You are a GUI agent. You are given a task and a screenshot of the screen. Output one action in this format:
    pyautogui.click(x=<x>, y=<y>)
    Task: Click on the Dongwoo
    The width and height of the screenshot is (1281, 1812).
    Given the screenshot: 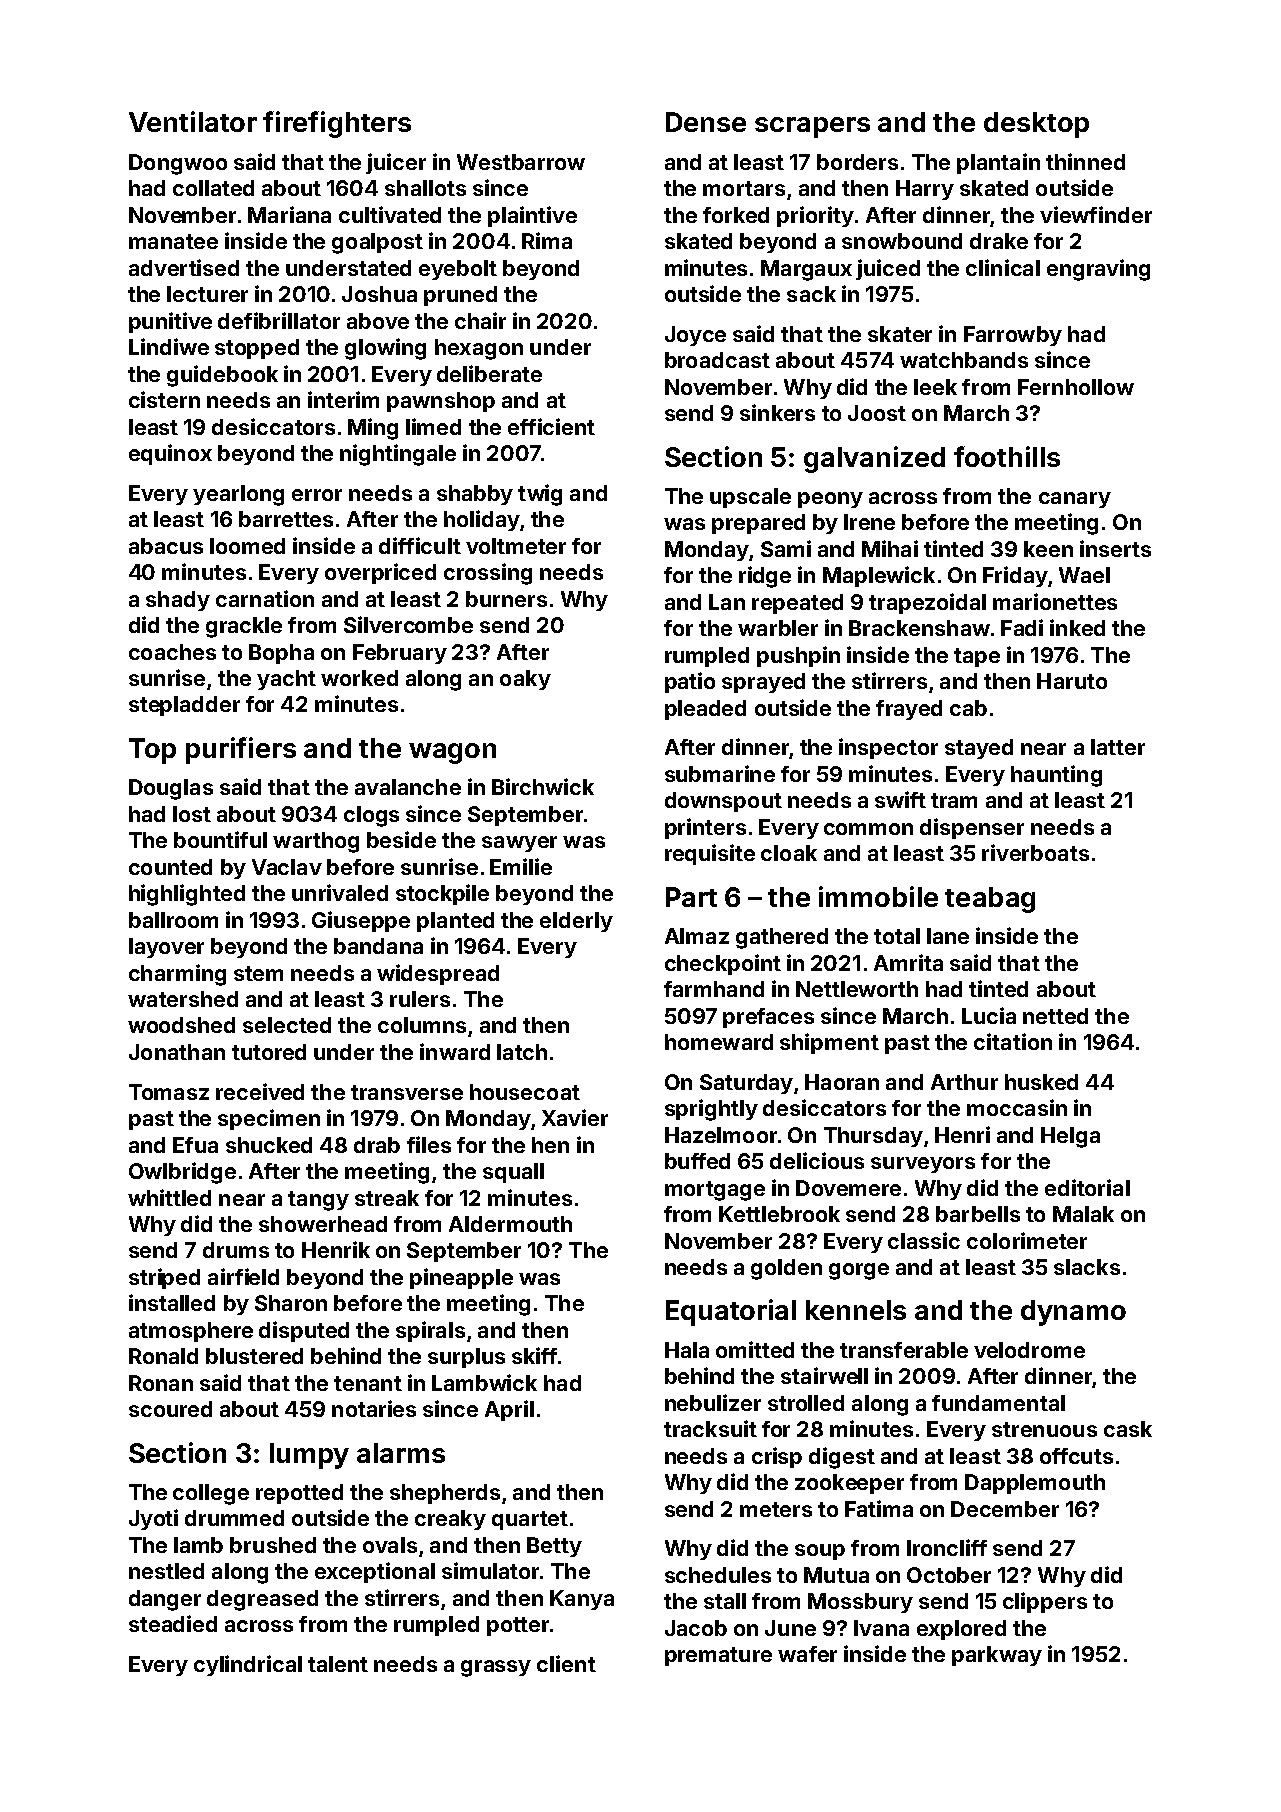 What is the action you would take?
    pyautogui.click(x=178, y=164)
